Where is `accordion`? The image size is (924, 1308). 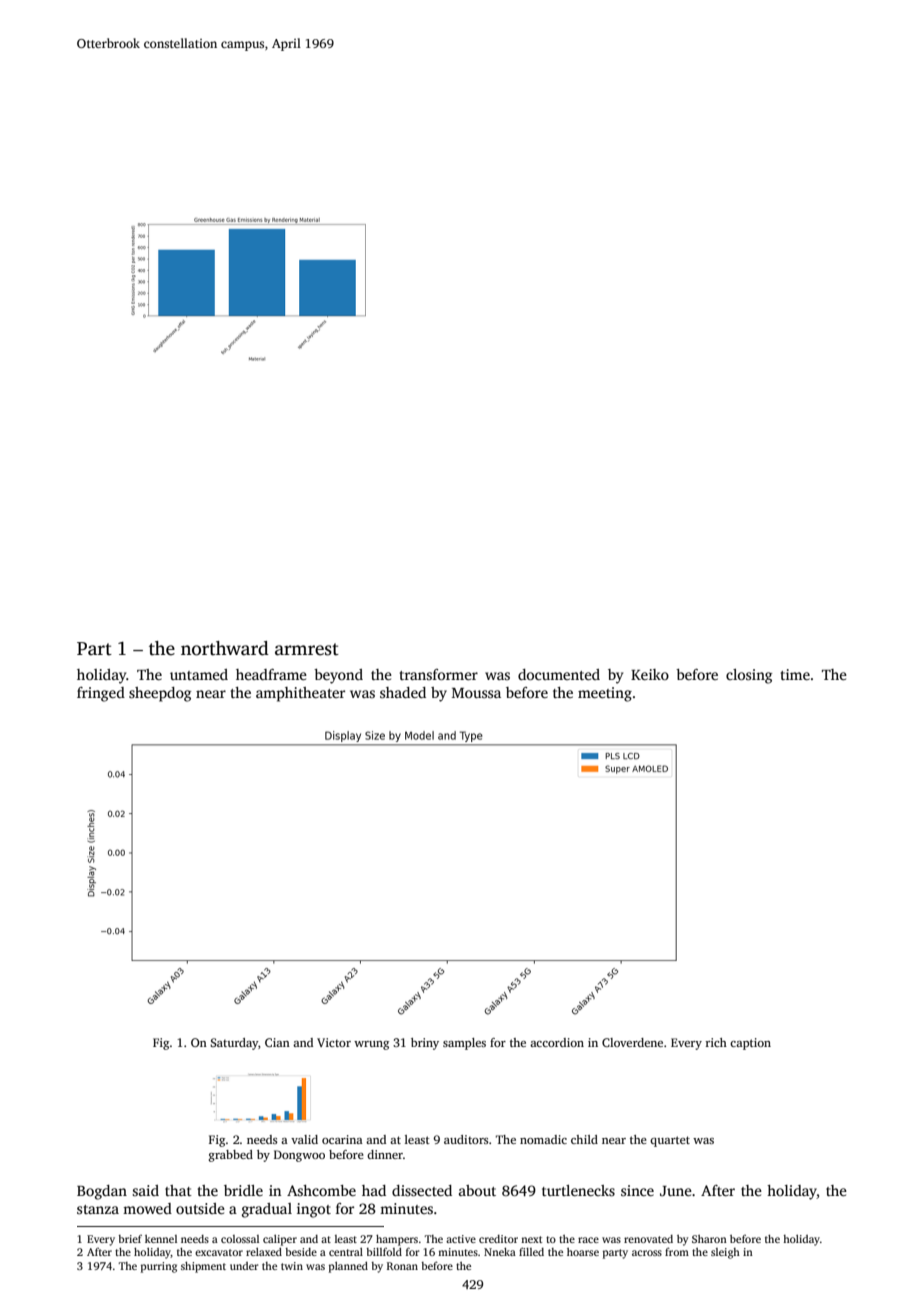
accordion is located at coordinates (557, 1042).
